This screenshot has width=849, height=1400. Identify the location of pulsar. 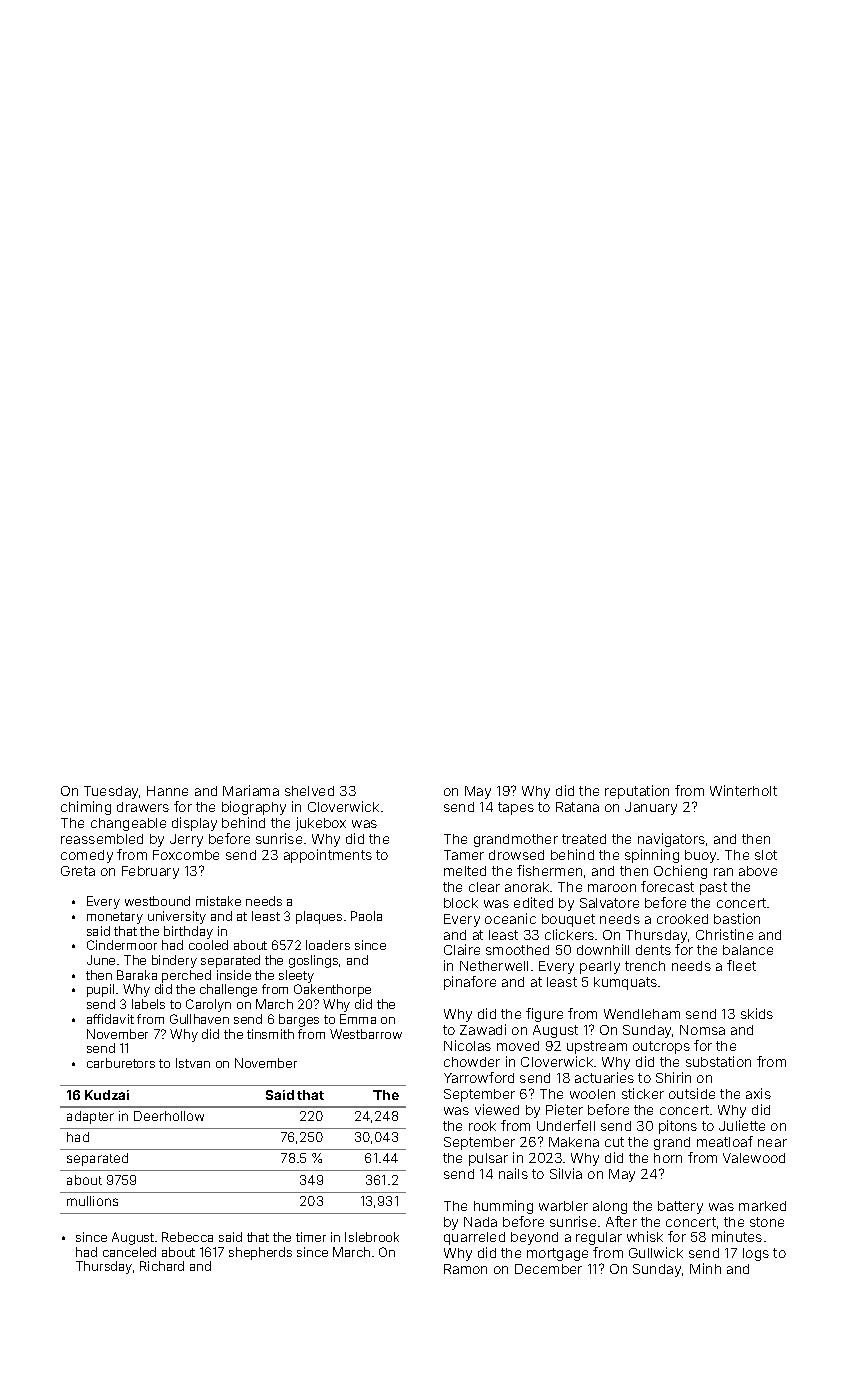
(488, 1159).
